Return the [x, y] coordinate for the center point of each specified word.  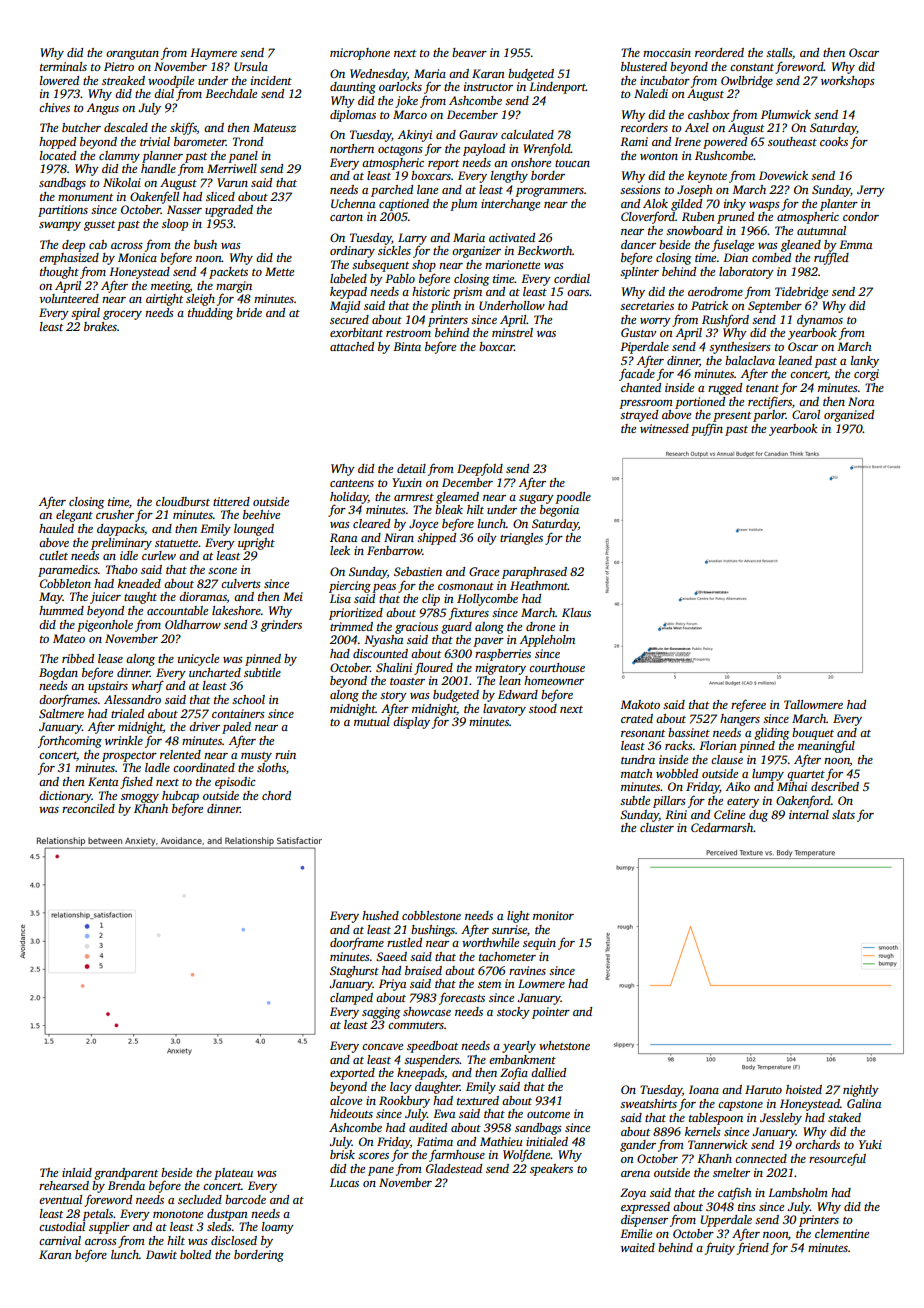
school [248, 699]
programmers [549, 192]
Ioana [704, 1089]
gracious [416, 628]
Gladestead [454, 1168]
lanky [865, 362]
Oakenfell [154, 197]
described [835, 786]
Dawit [161, 1254]
